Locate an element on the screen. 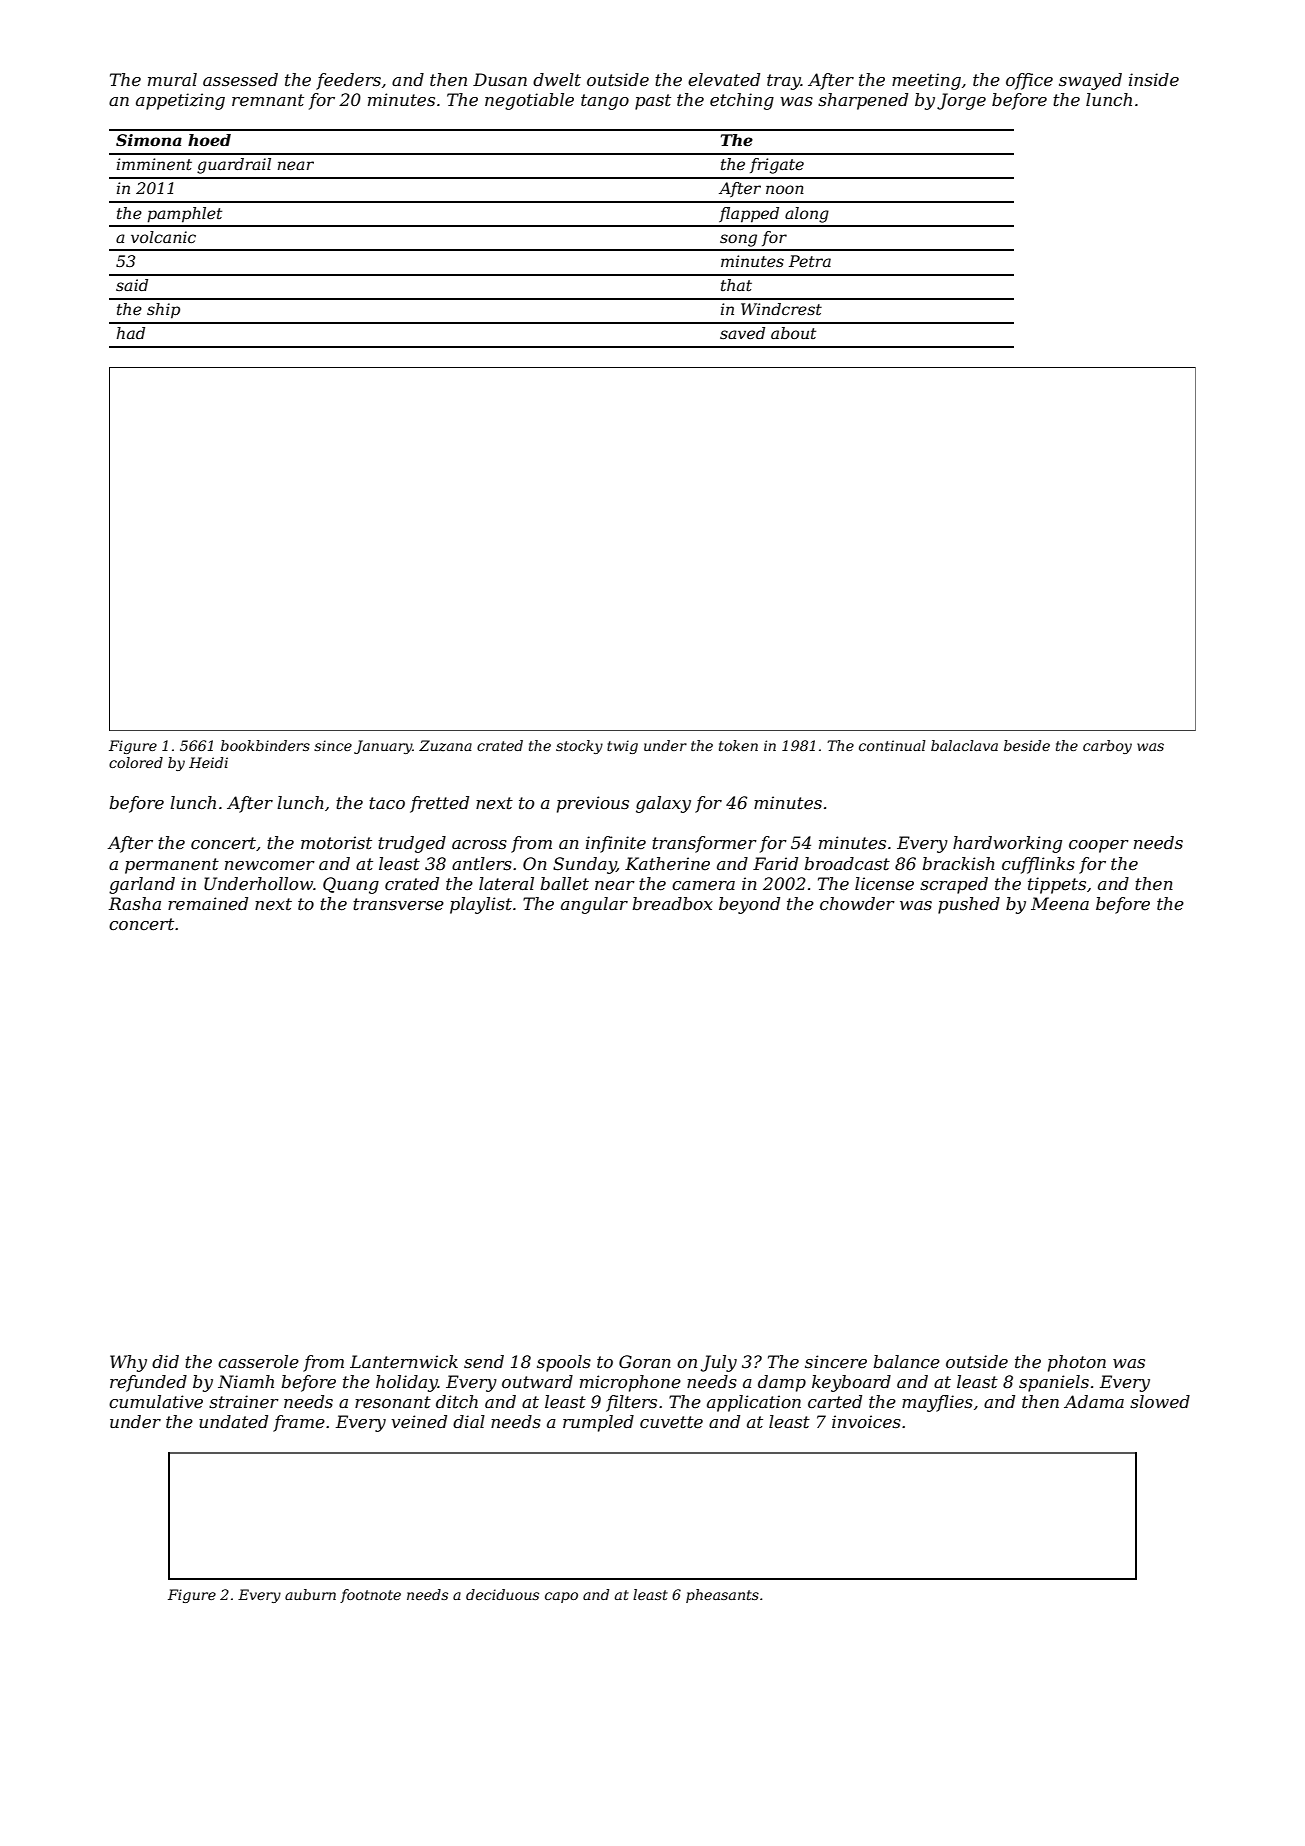 The width and height of the screenshot is (1305, 1846). negotiable is located at coordinates (529, 101).
